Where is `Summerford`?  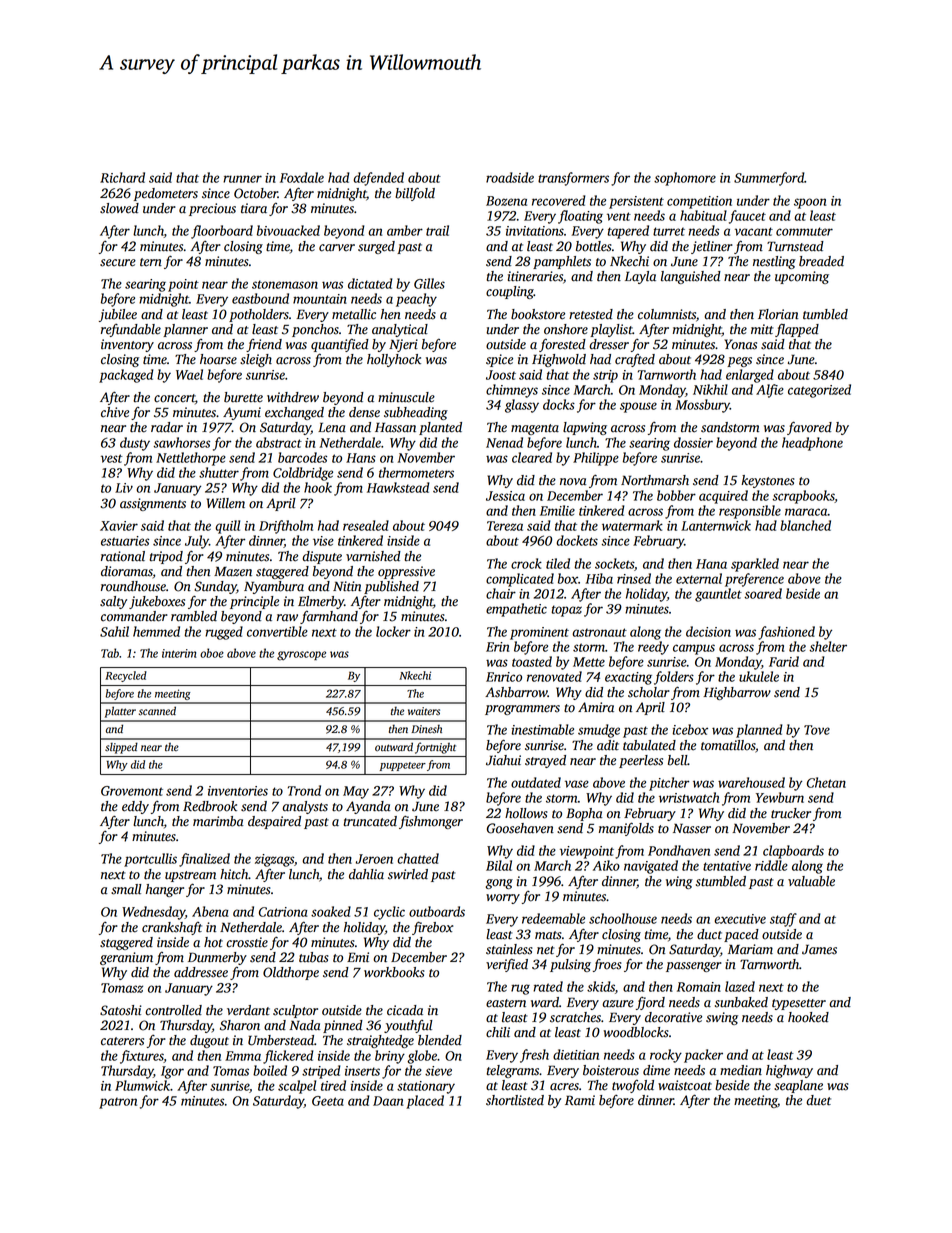
Summerford is located at coordinates (769, 179).
